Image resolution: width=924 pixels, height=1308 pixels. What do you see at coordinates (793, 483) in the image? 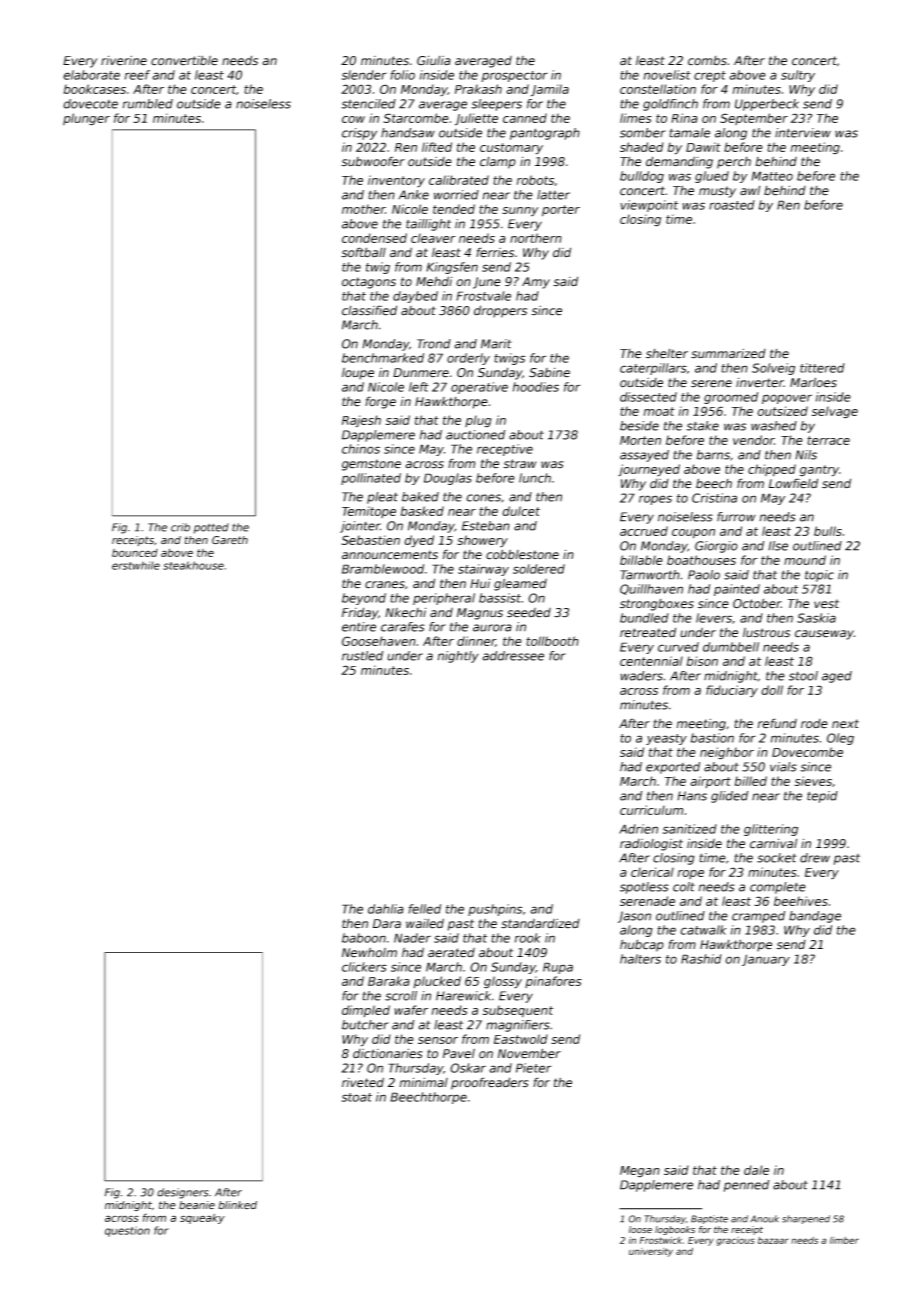
I see `Lowfield` at bounding box center [793, 483].
